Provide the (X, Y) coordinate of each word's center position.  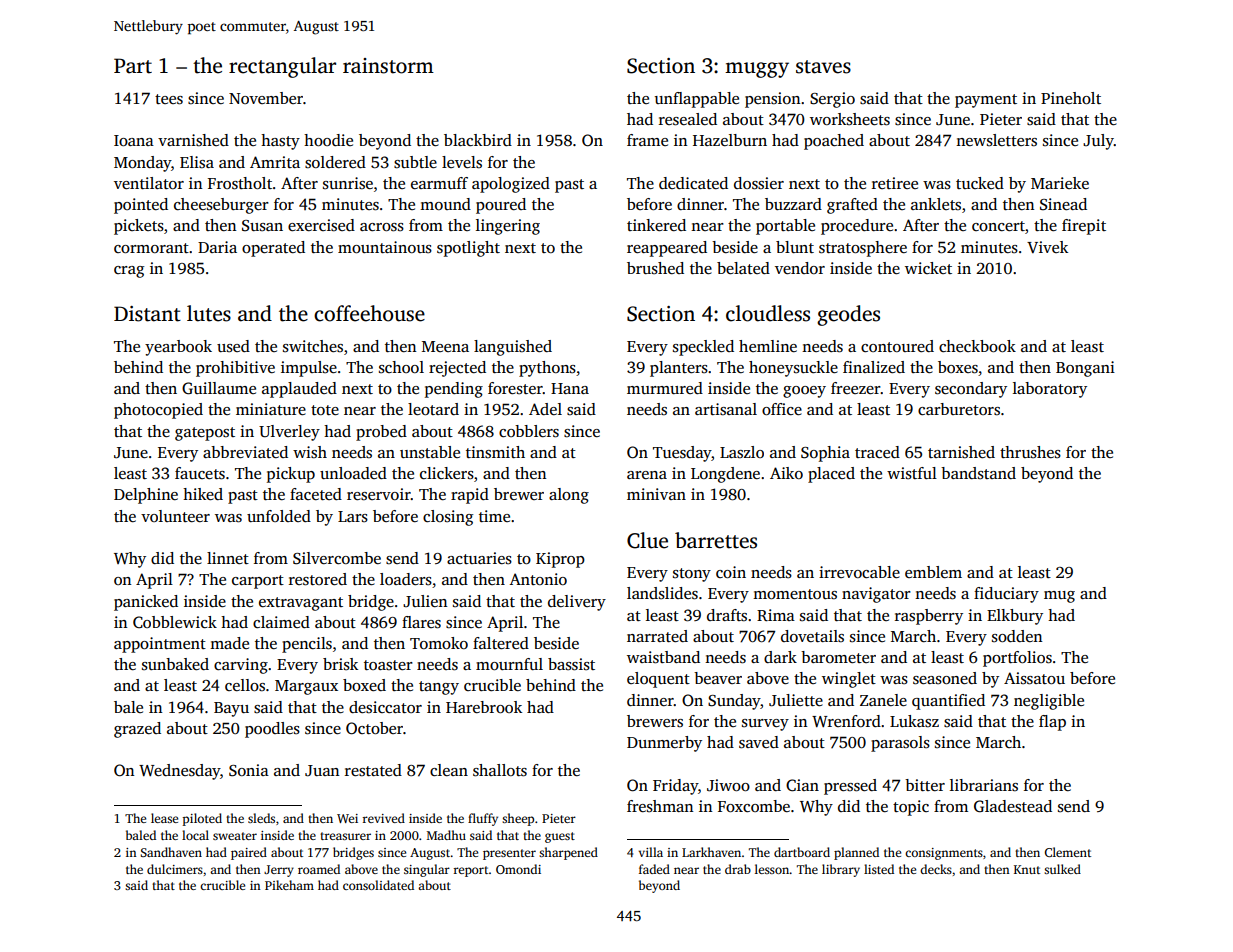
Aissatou (1034, 678)
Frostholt (240, 183)
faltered (501, 643)
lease (164, 818)
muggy (757, 70)
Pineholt (1071, 98)
